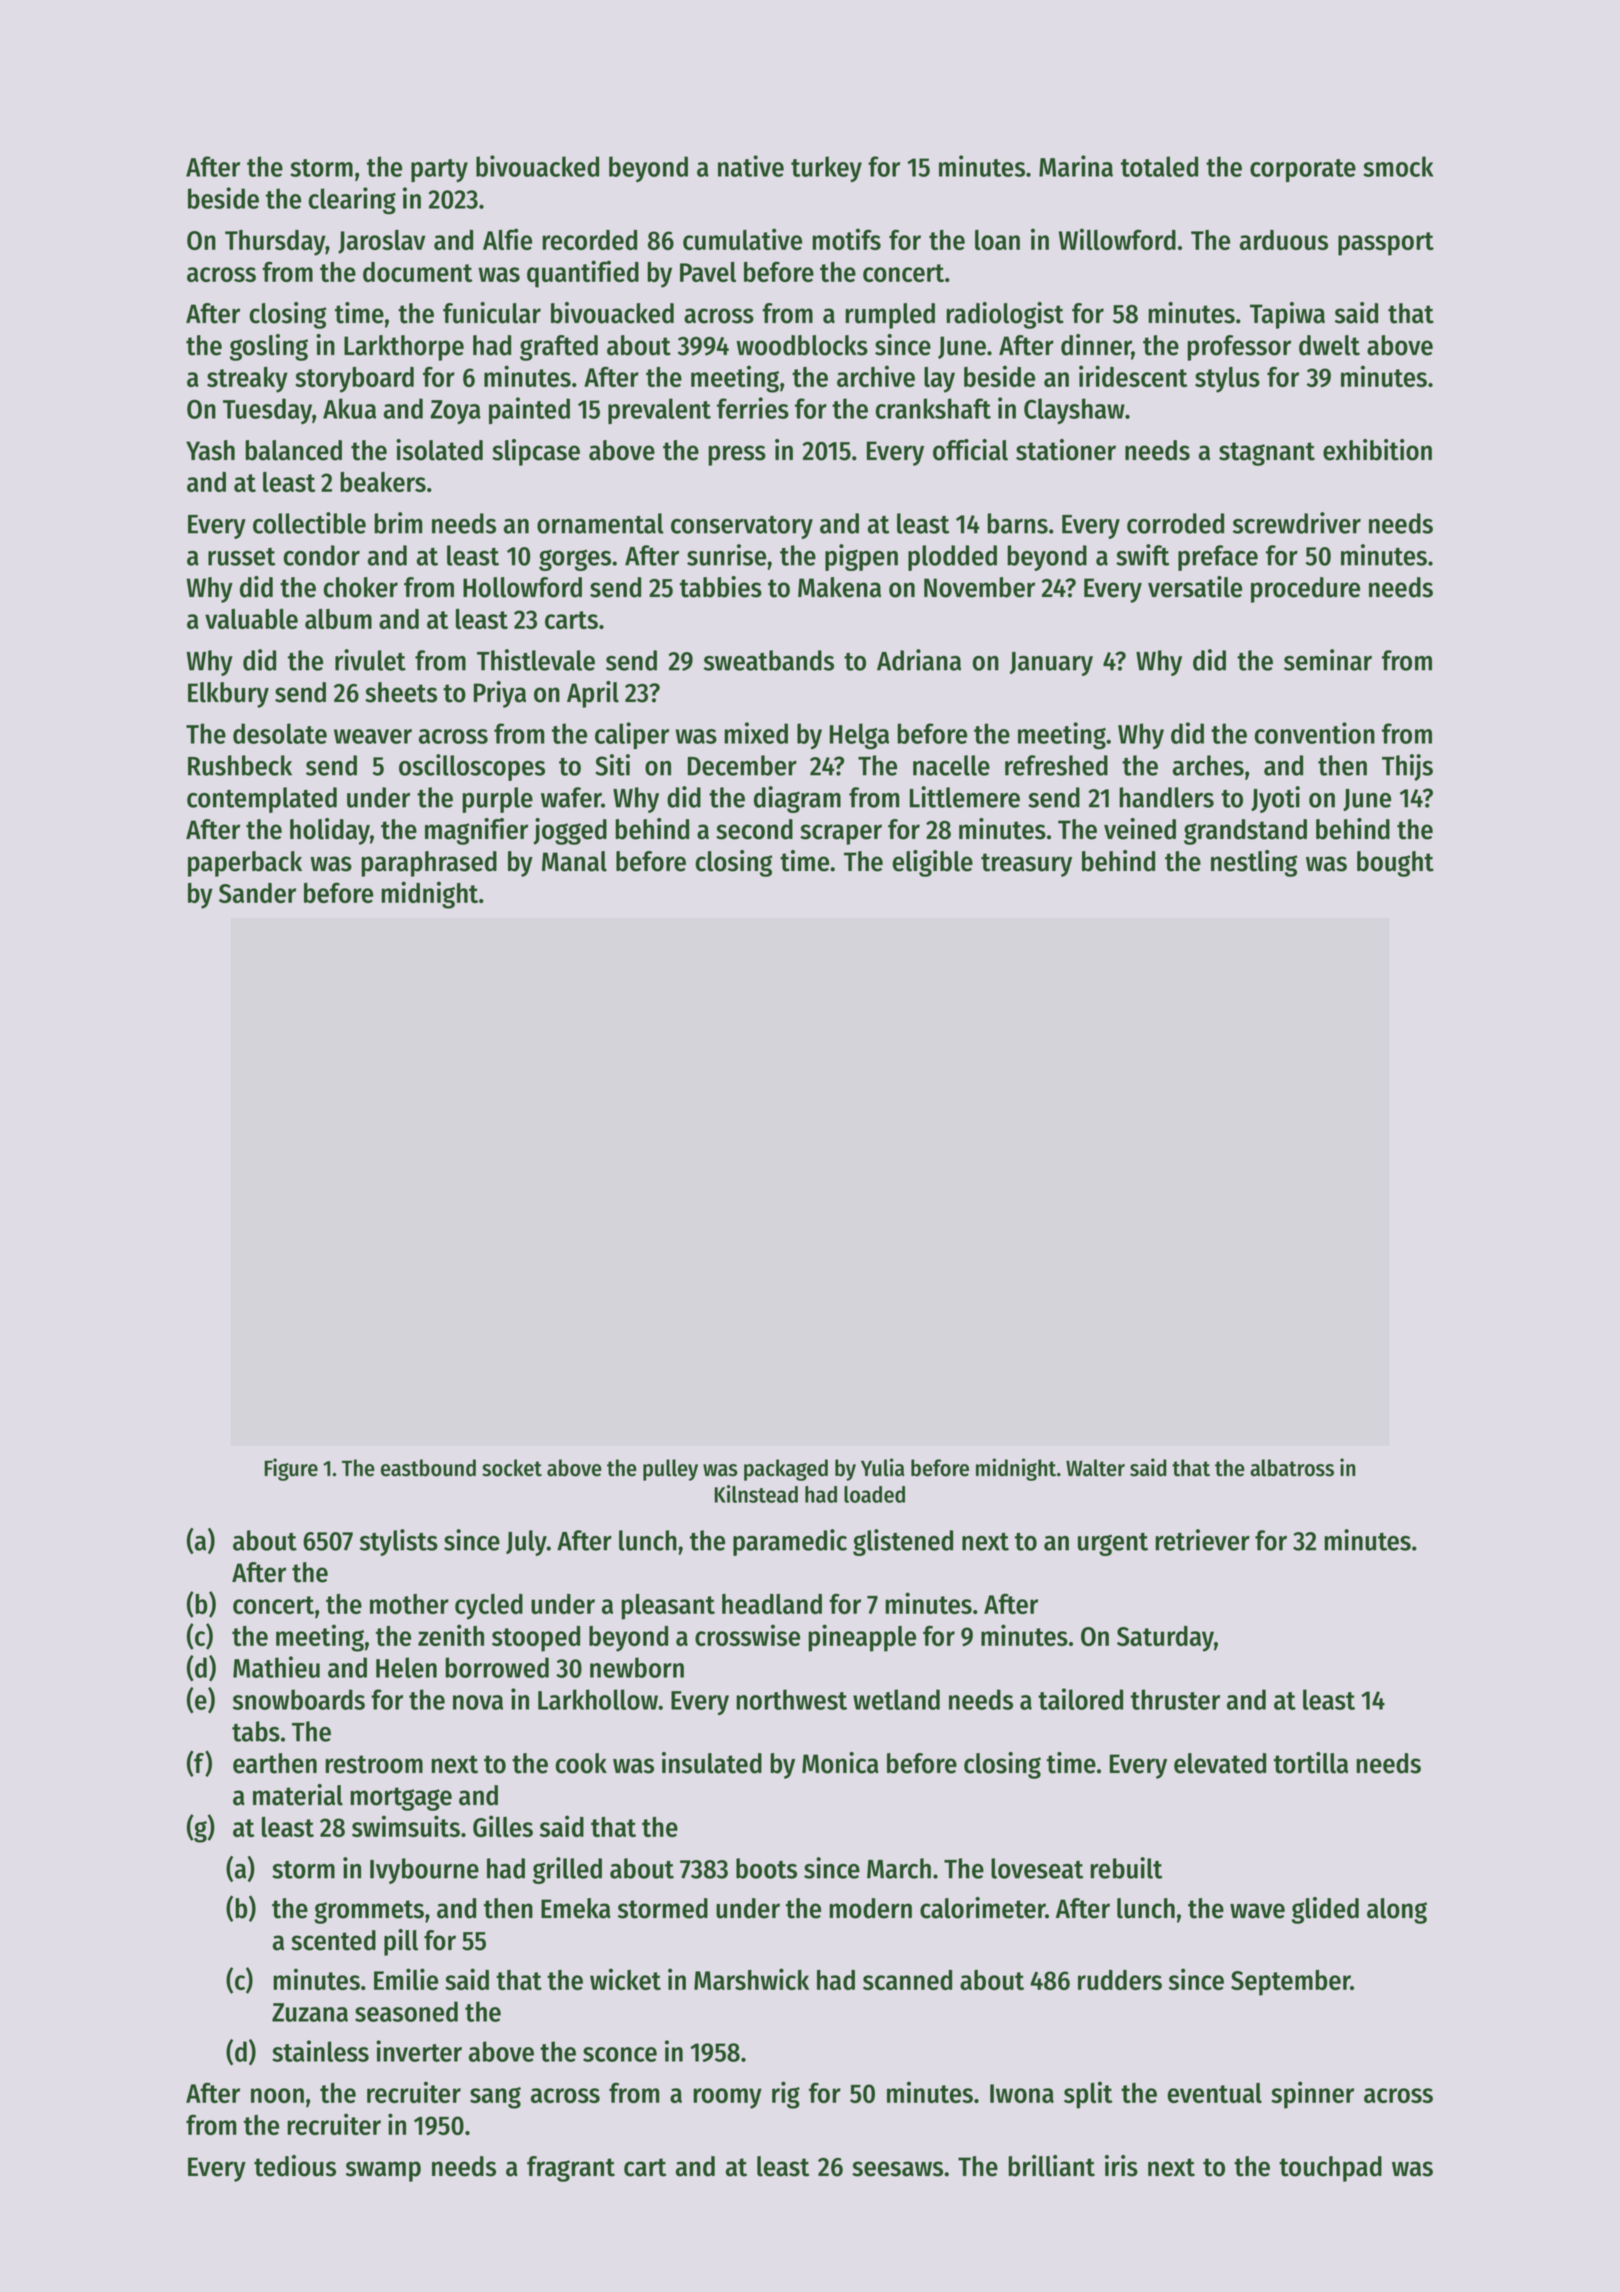 This page has width=1620, height=2292. I want to click on native, so click(751, 166).
